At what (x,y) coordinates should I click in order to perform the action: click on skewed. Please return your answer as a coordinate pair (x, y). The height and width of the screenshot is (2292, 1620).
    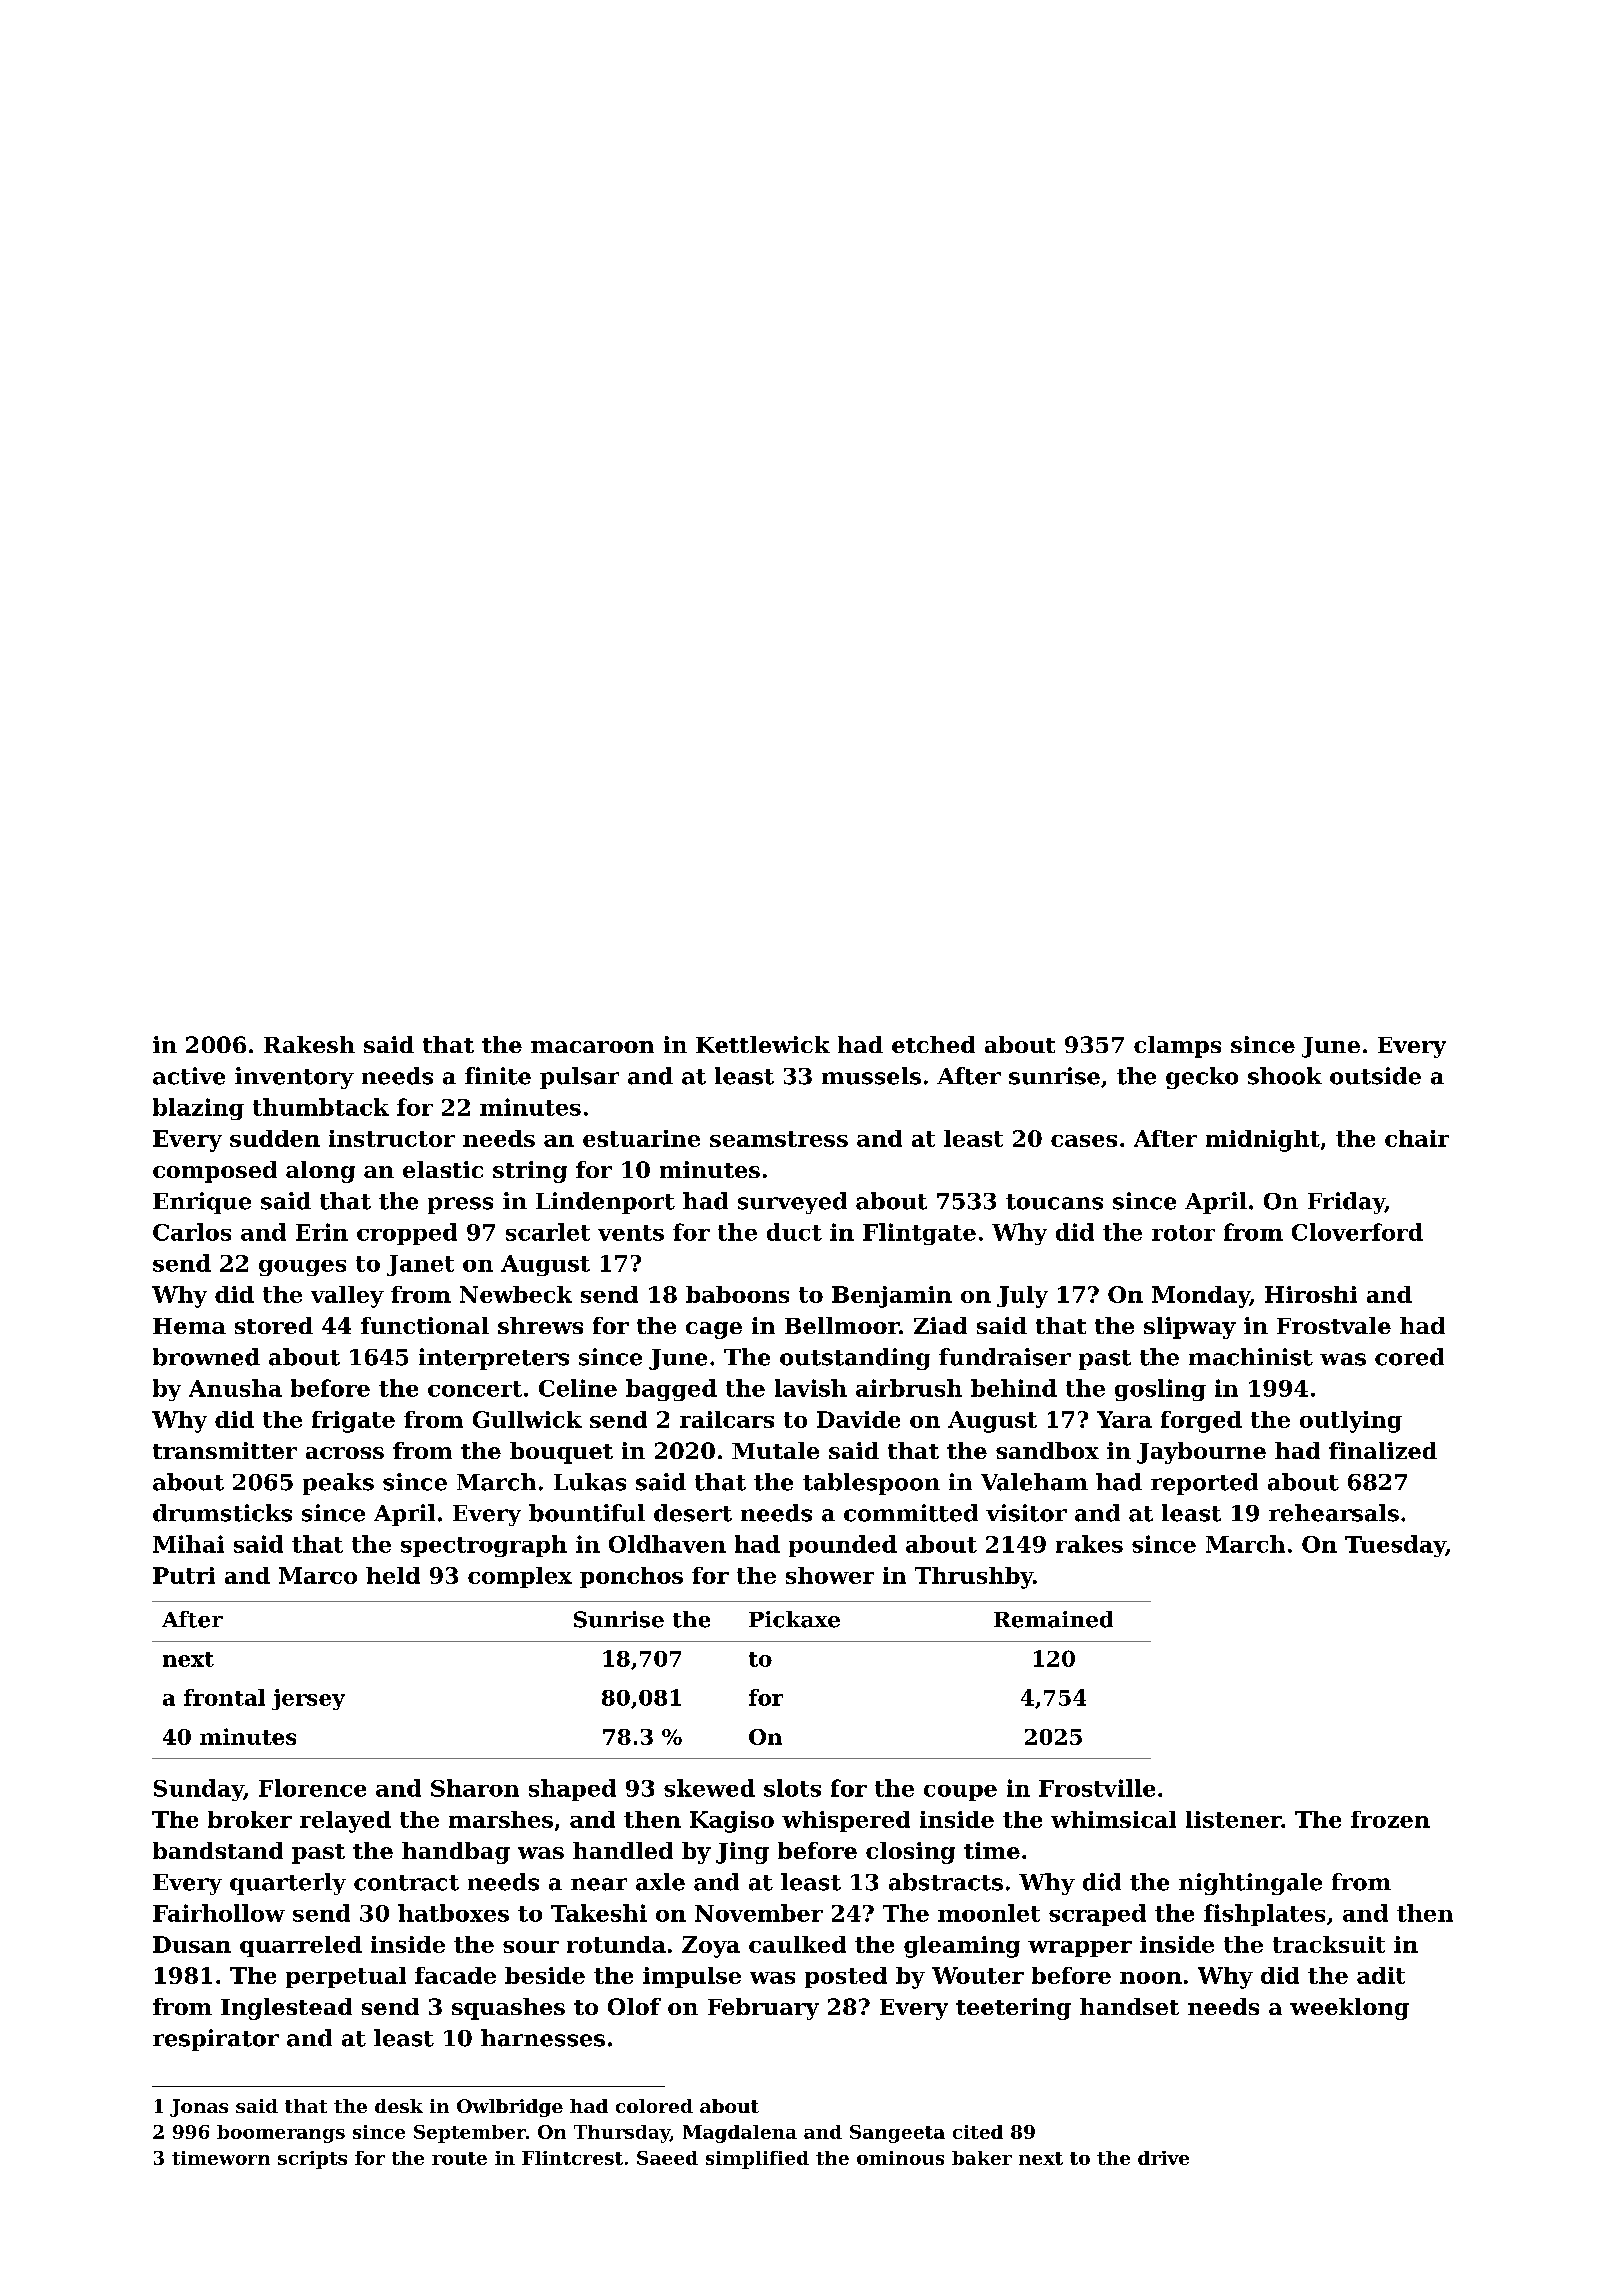
    Looking at the image, I should click on (709, 1788).
